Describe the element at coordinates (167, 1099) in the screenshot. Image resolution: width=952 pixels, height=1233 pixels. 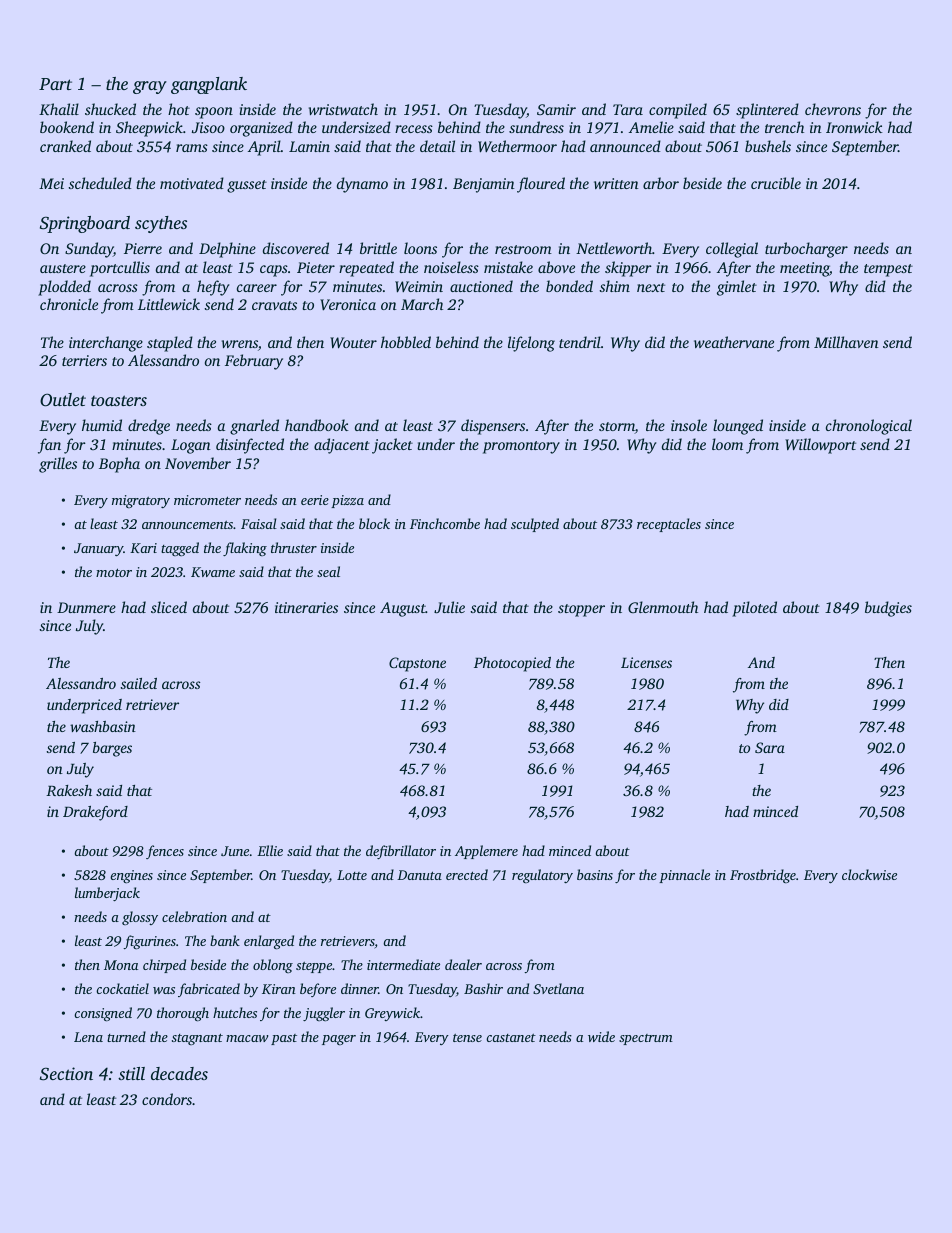
I see `condors` at that location.
